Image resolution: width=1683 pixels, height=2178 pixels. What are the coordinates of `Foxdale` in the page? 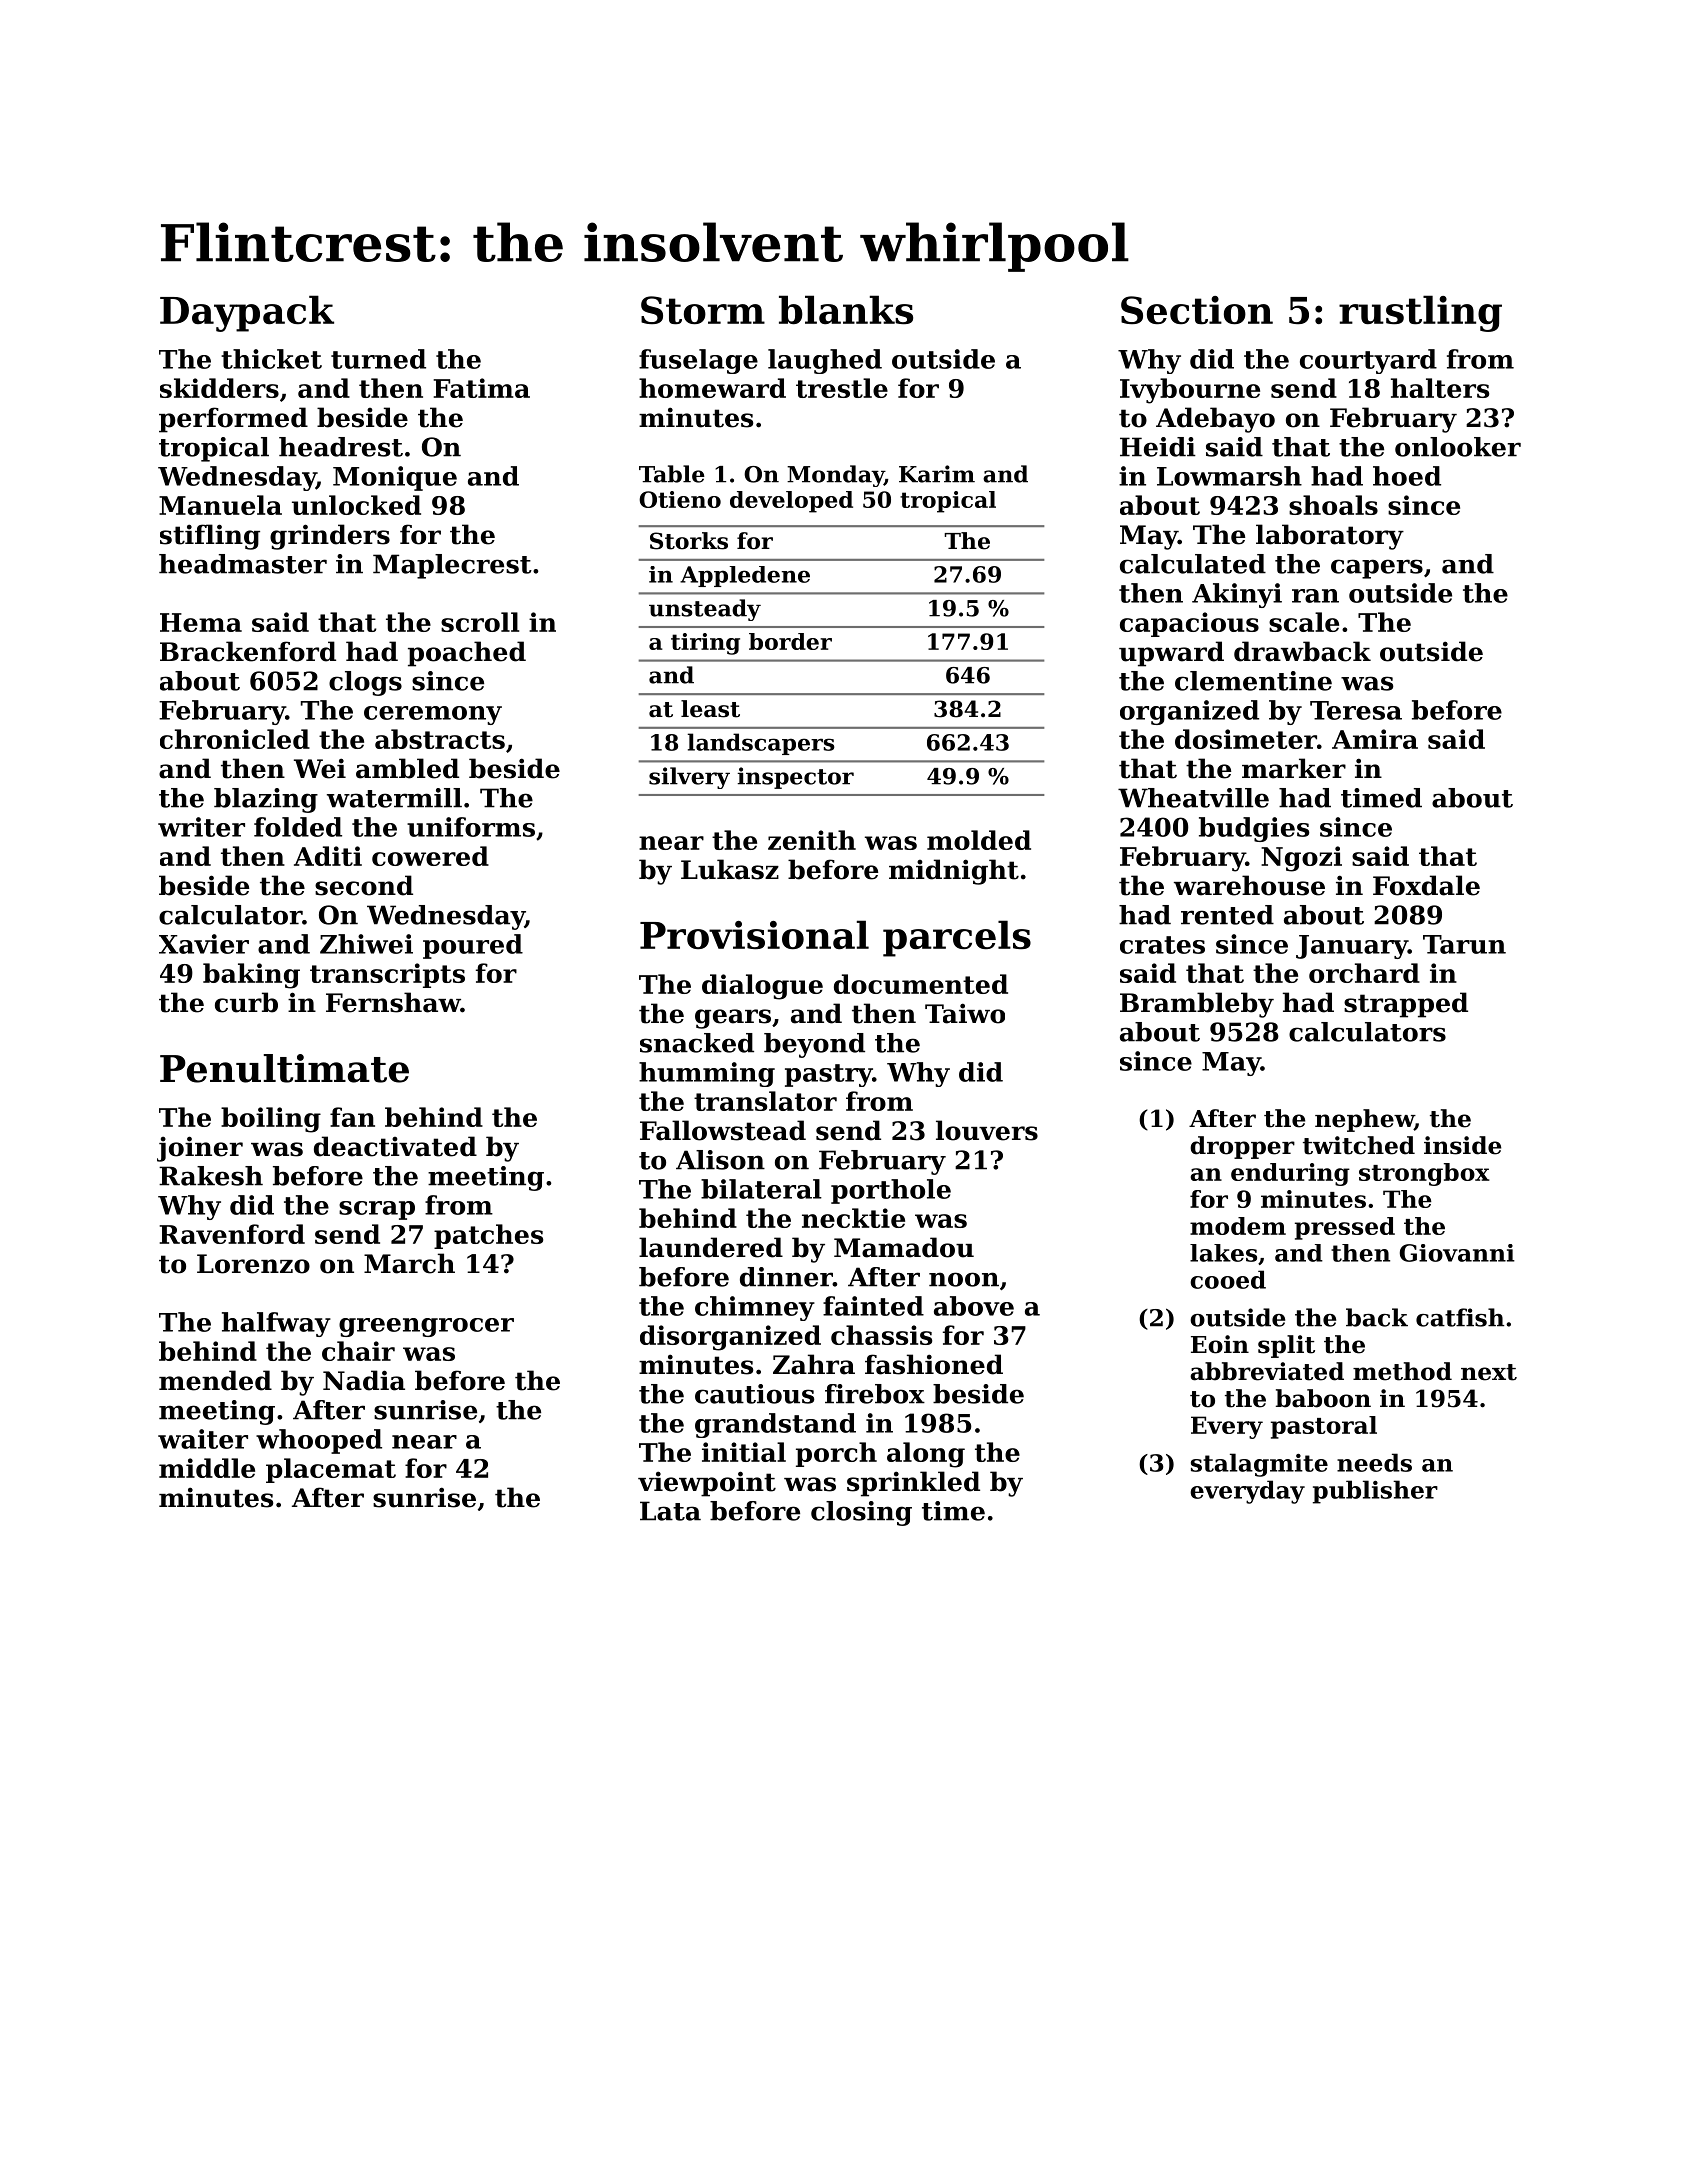 It's located at (1426, 885).
